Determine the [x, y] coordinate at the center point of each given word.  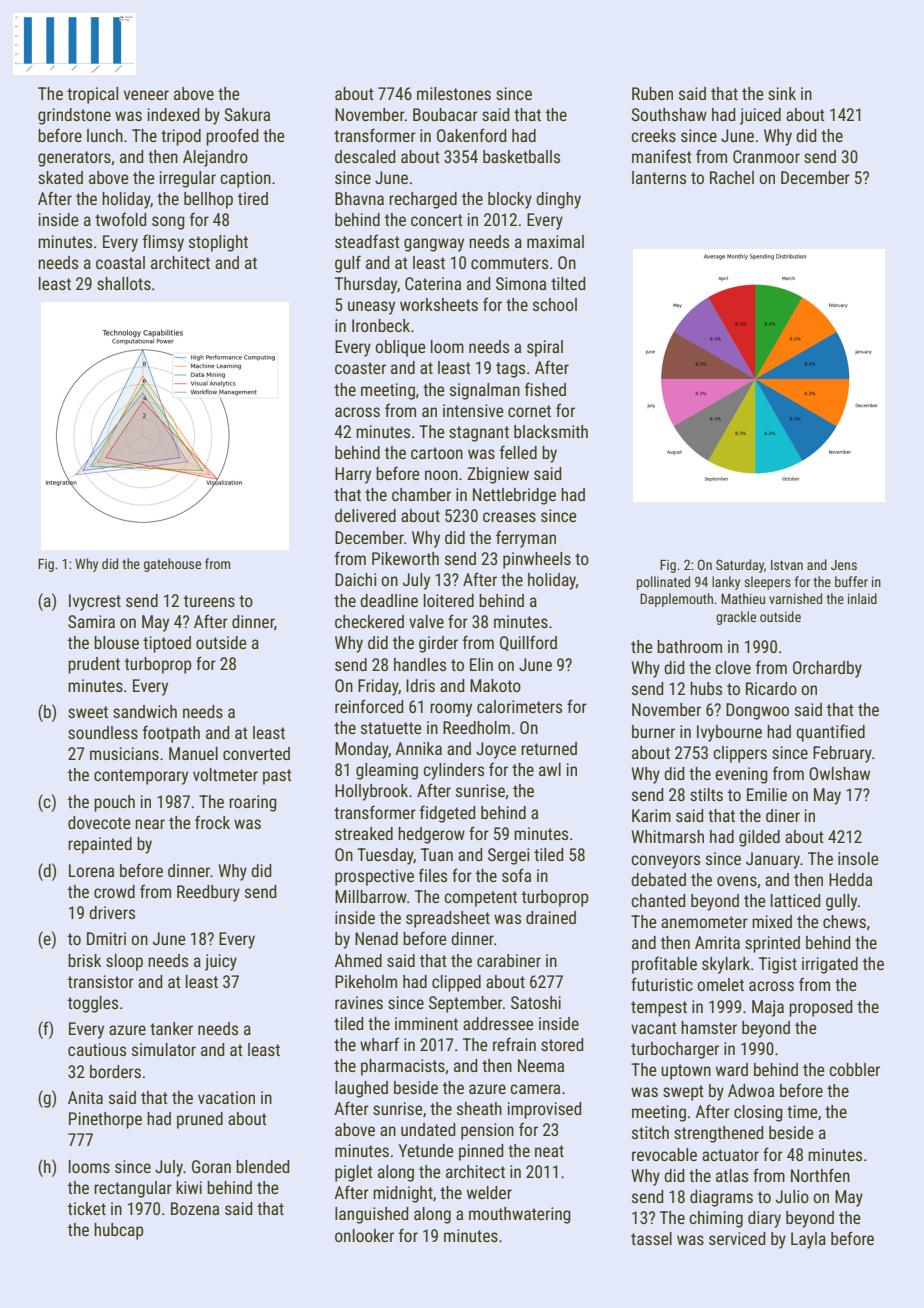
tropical [92, 95]
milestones [454, 93]
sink [782, 93]
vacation [226, 1097]
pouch [114, 803]
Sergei [508, 856]
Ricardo [771, 688]
